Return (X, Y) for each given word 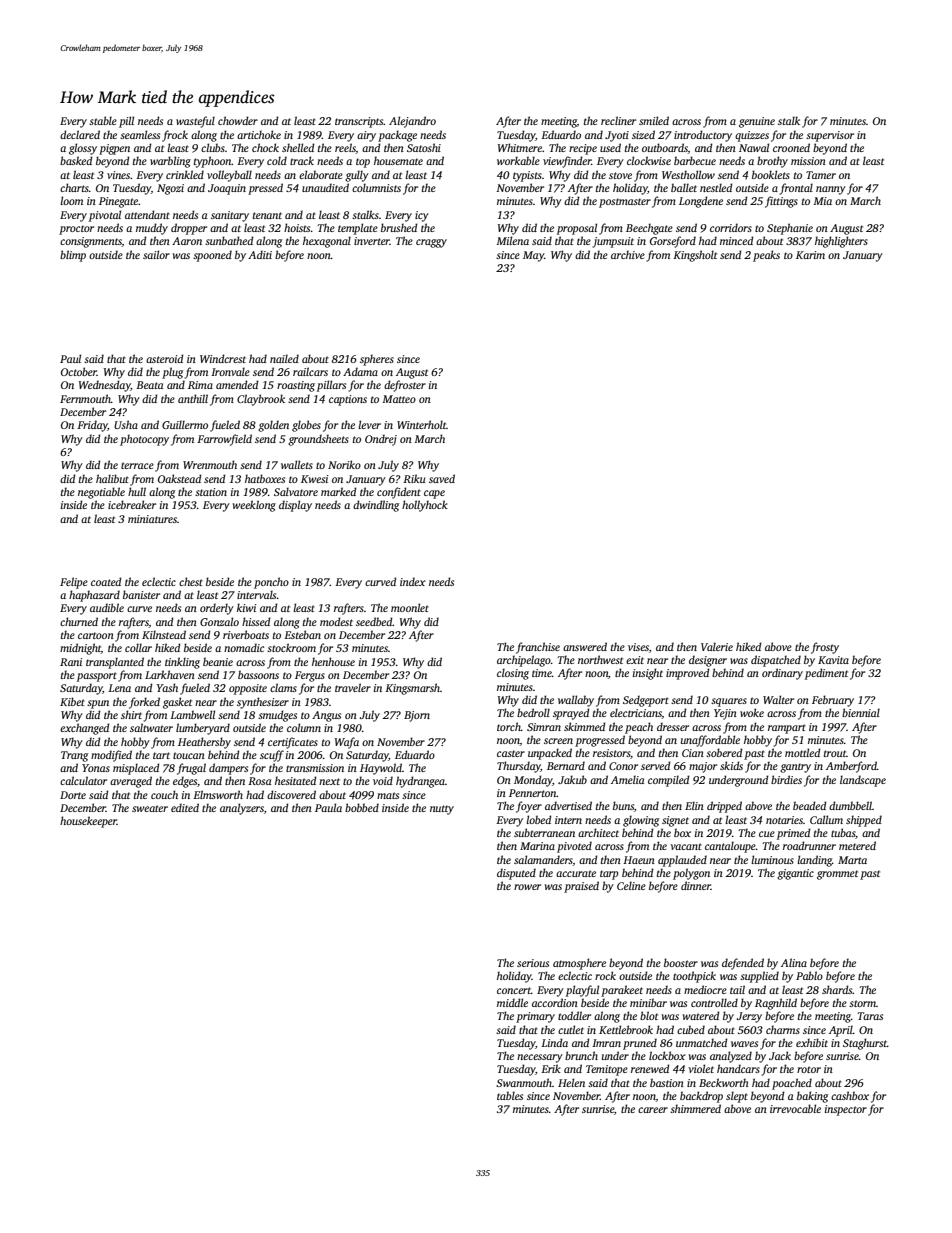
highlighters (841, 242)
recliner (618, 120)
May (533, 256)
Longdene (701, 202)
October (79, 371)
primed (794, 834)
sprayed (571, 714)
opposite (248, 689)
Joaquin (227, 189)
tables (510, 1095)
